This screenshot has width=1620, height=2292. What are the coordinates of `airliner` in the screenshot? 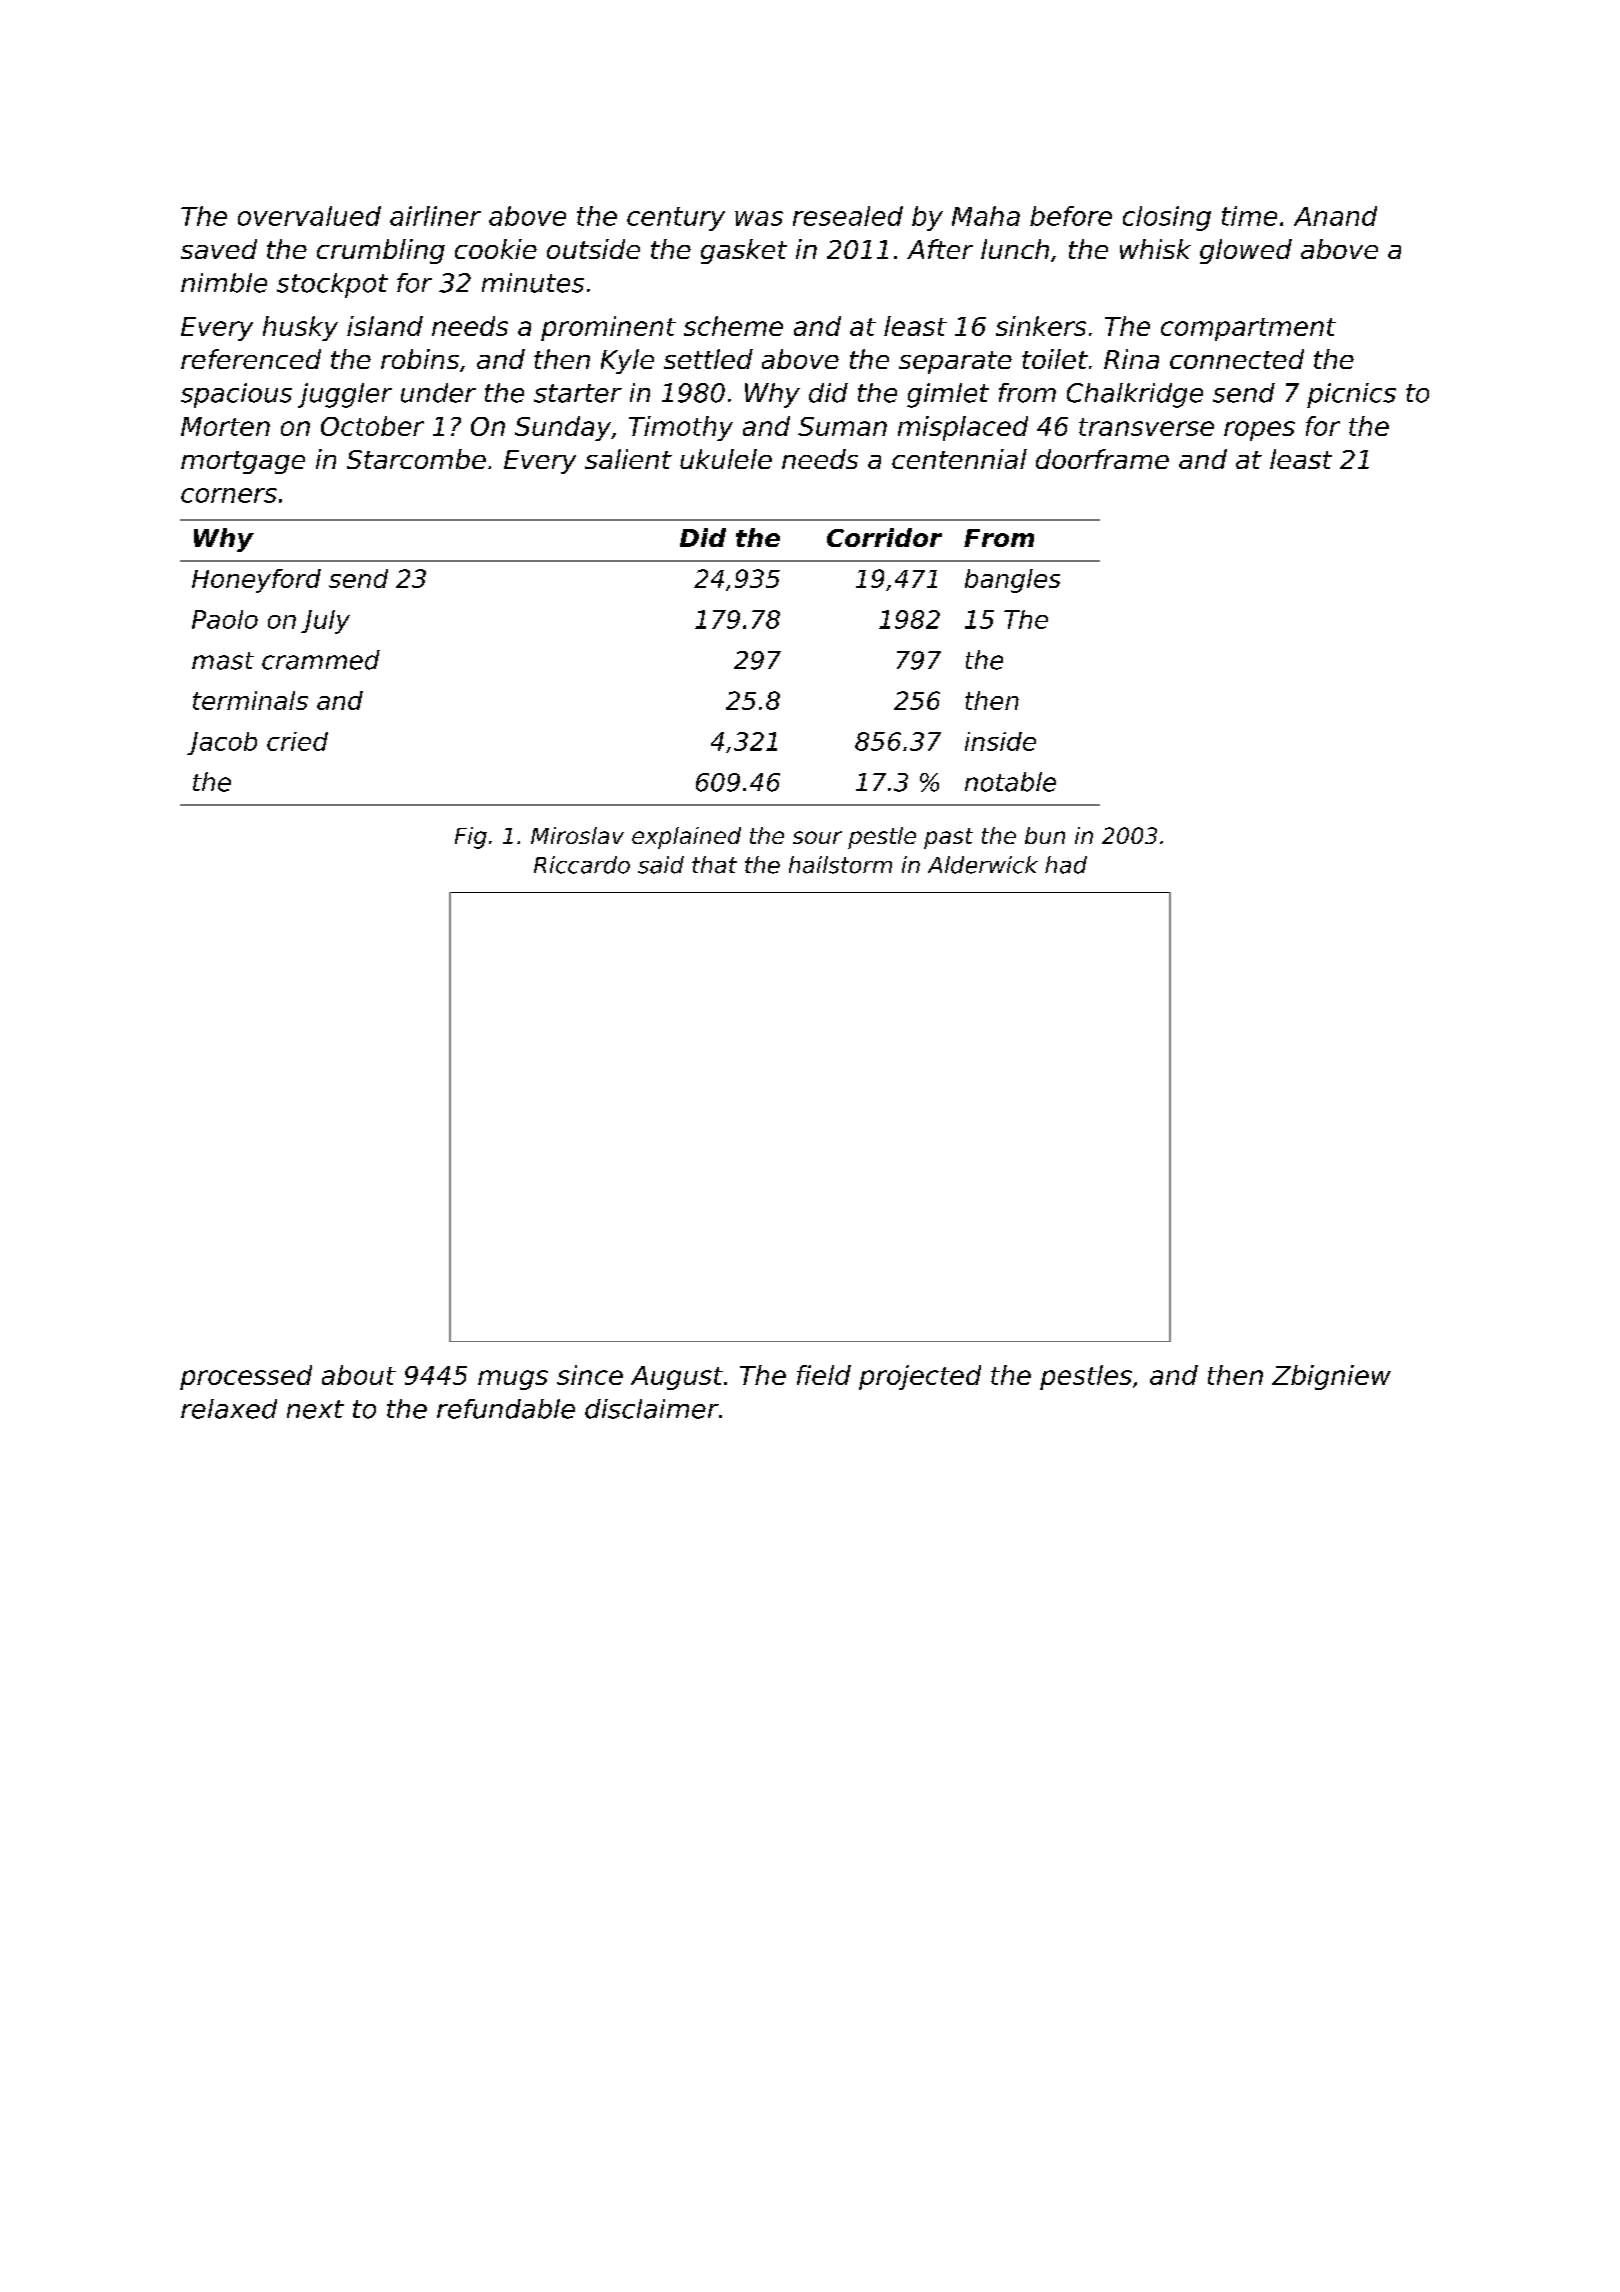 It's located at (435, 216).
